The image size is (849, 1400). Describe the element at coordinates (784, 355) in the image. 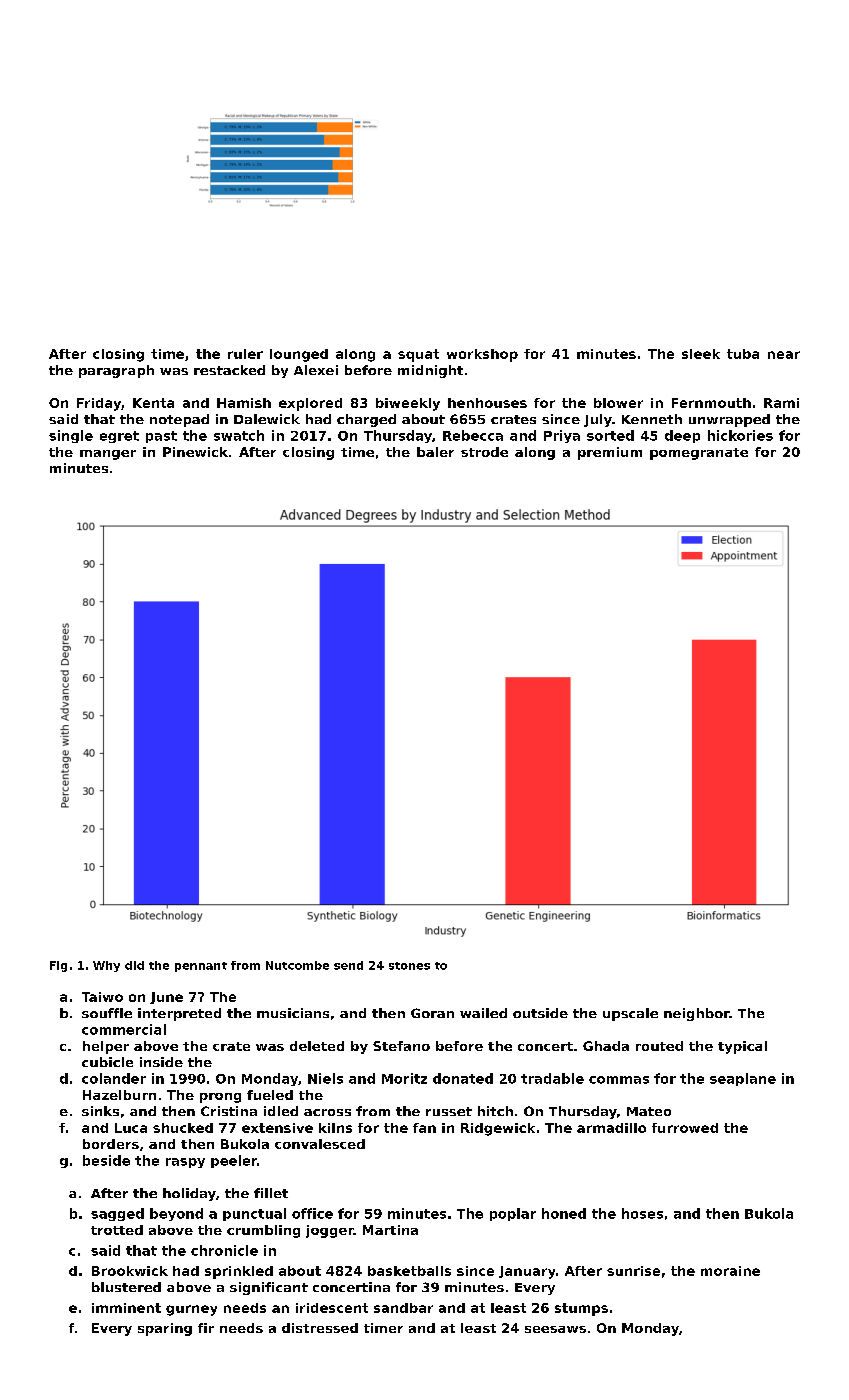

I see `near` at that location.
